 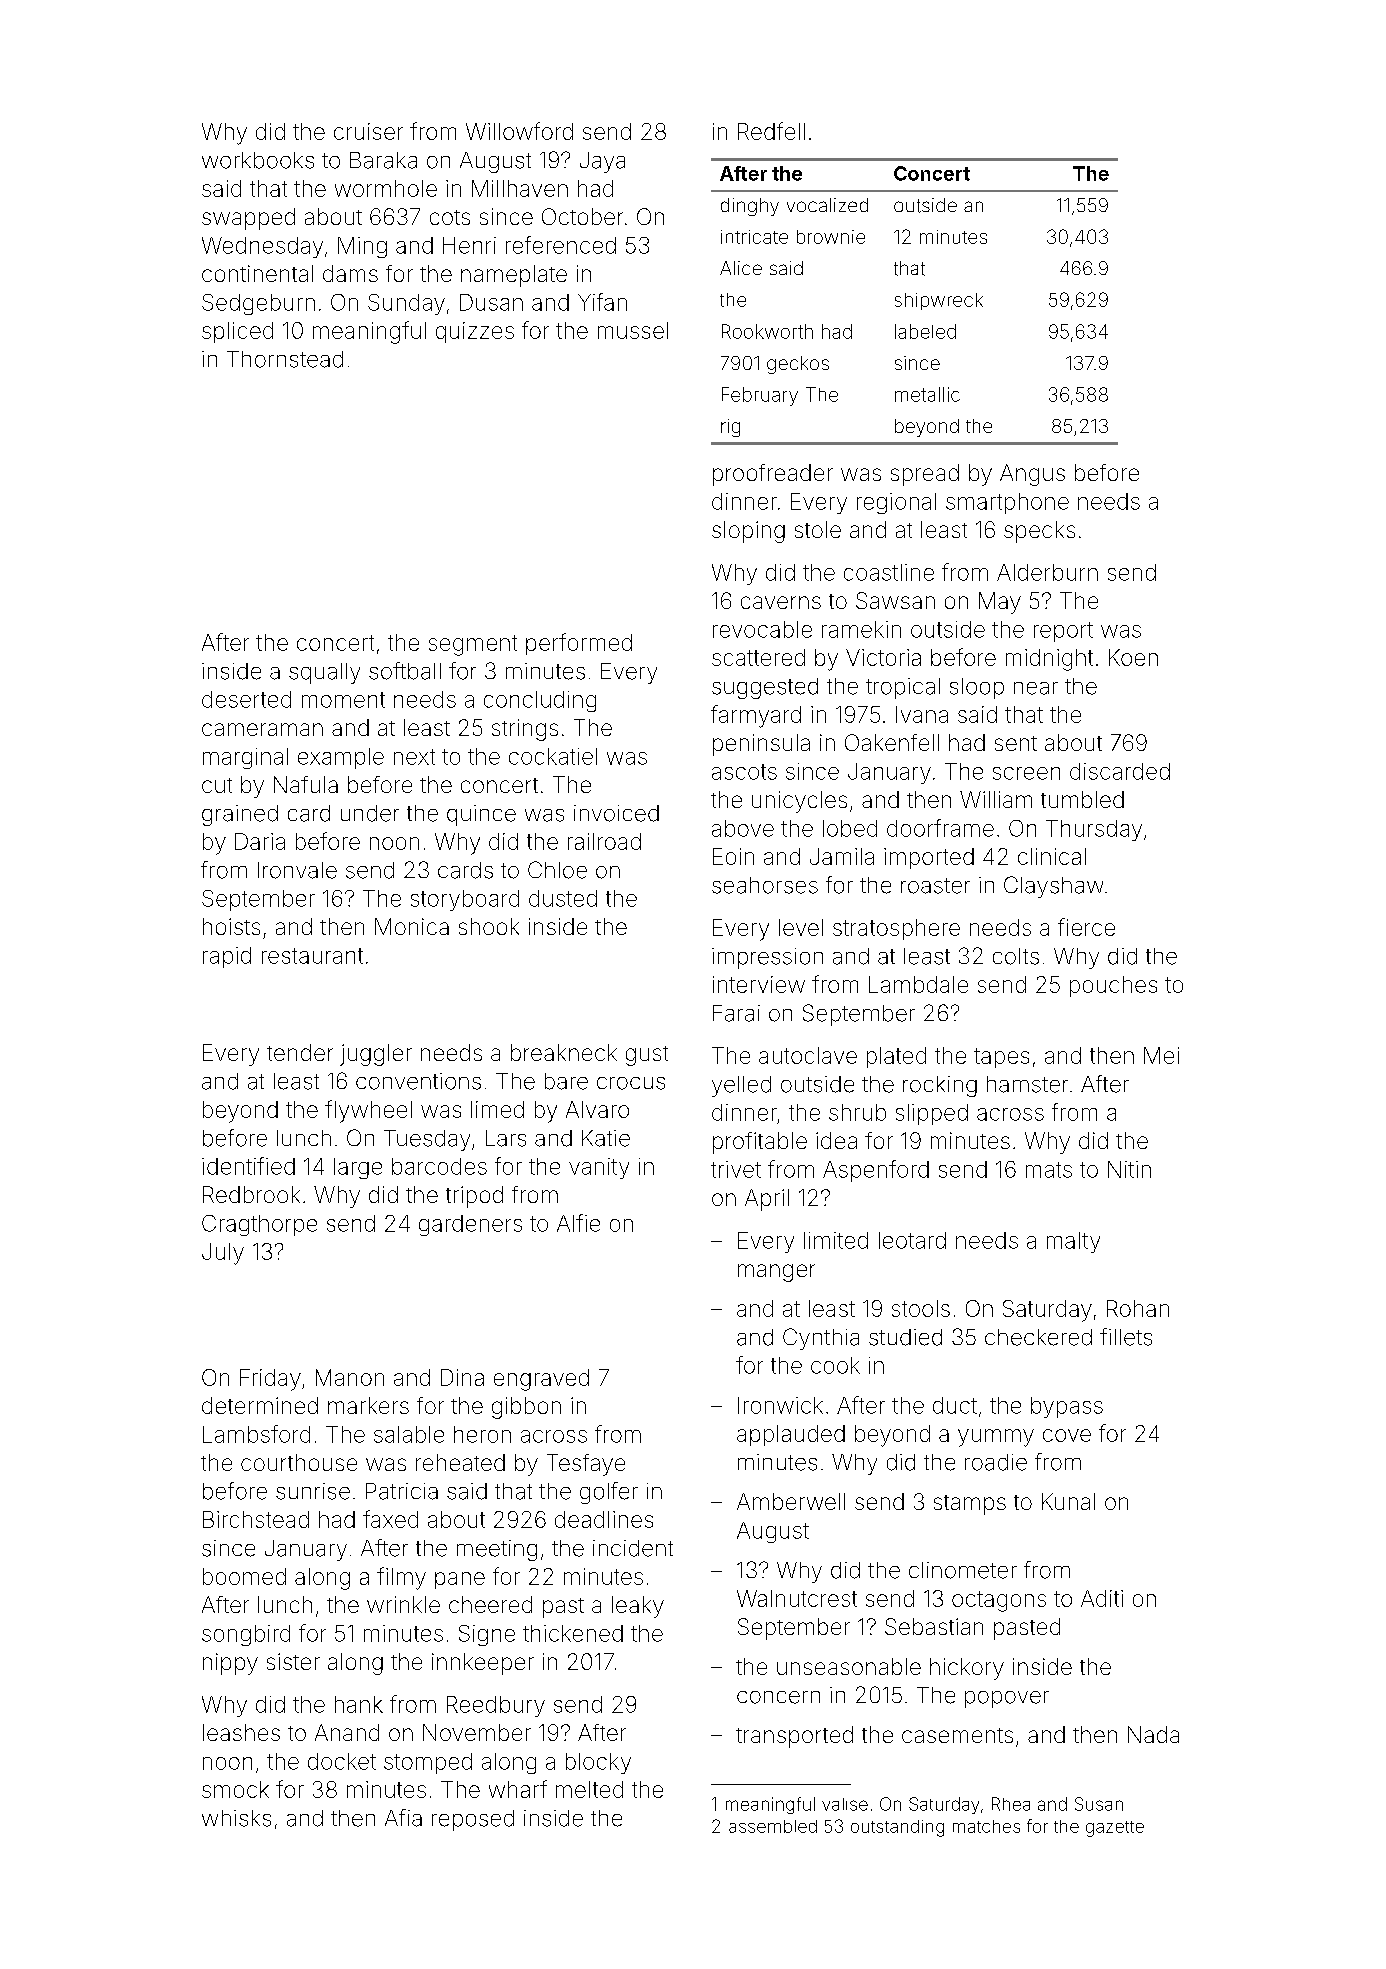 I want to click on Nitin, so click(x=1129, y=1169).
